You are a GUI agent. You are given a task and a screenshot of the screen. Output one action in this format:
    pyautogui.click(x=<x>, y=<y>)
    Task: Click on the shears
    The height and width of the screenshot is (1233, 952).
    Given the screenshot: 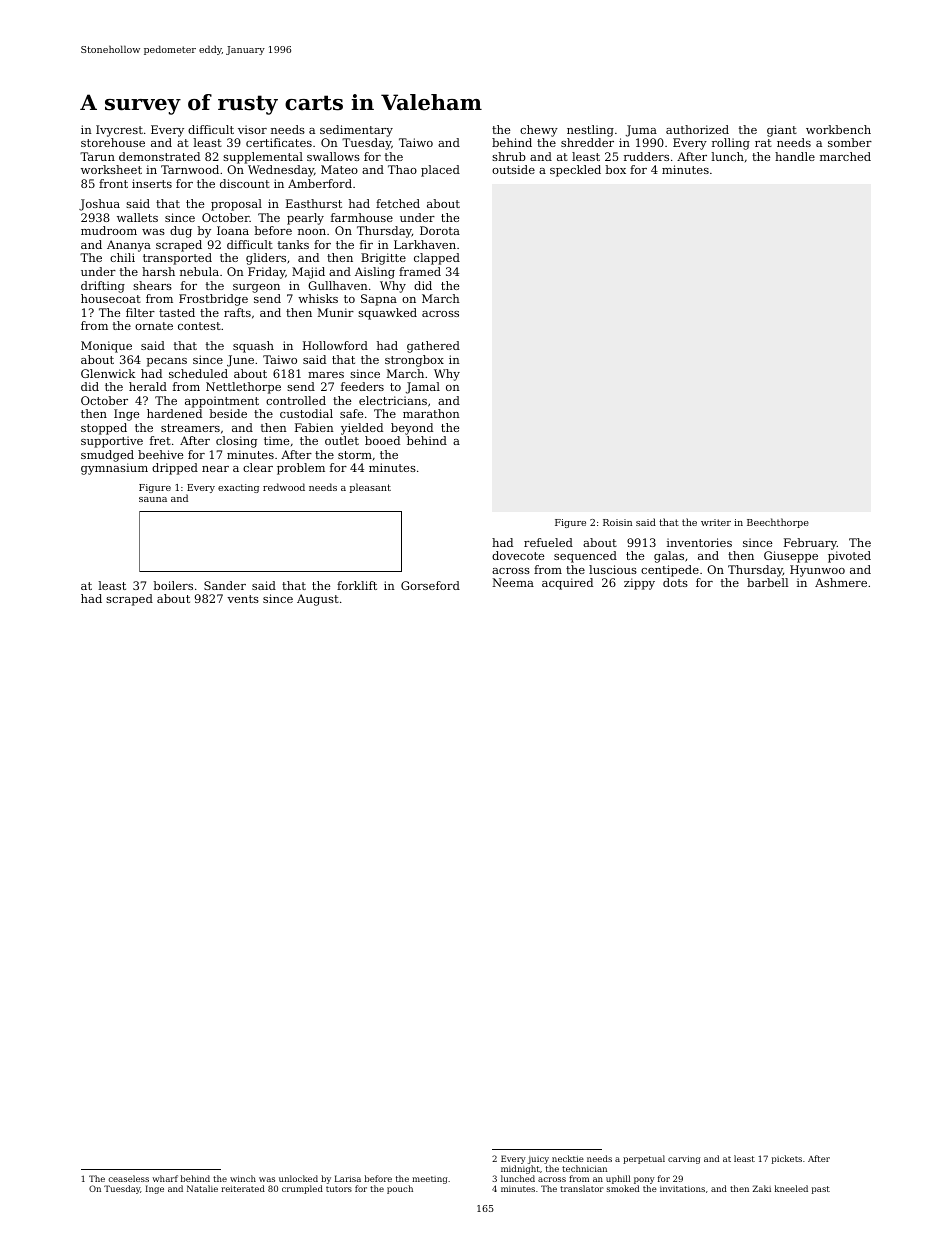 What is the action you would take?
    pyautogui.click(x=152, y=285)
